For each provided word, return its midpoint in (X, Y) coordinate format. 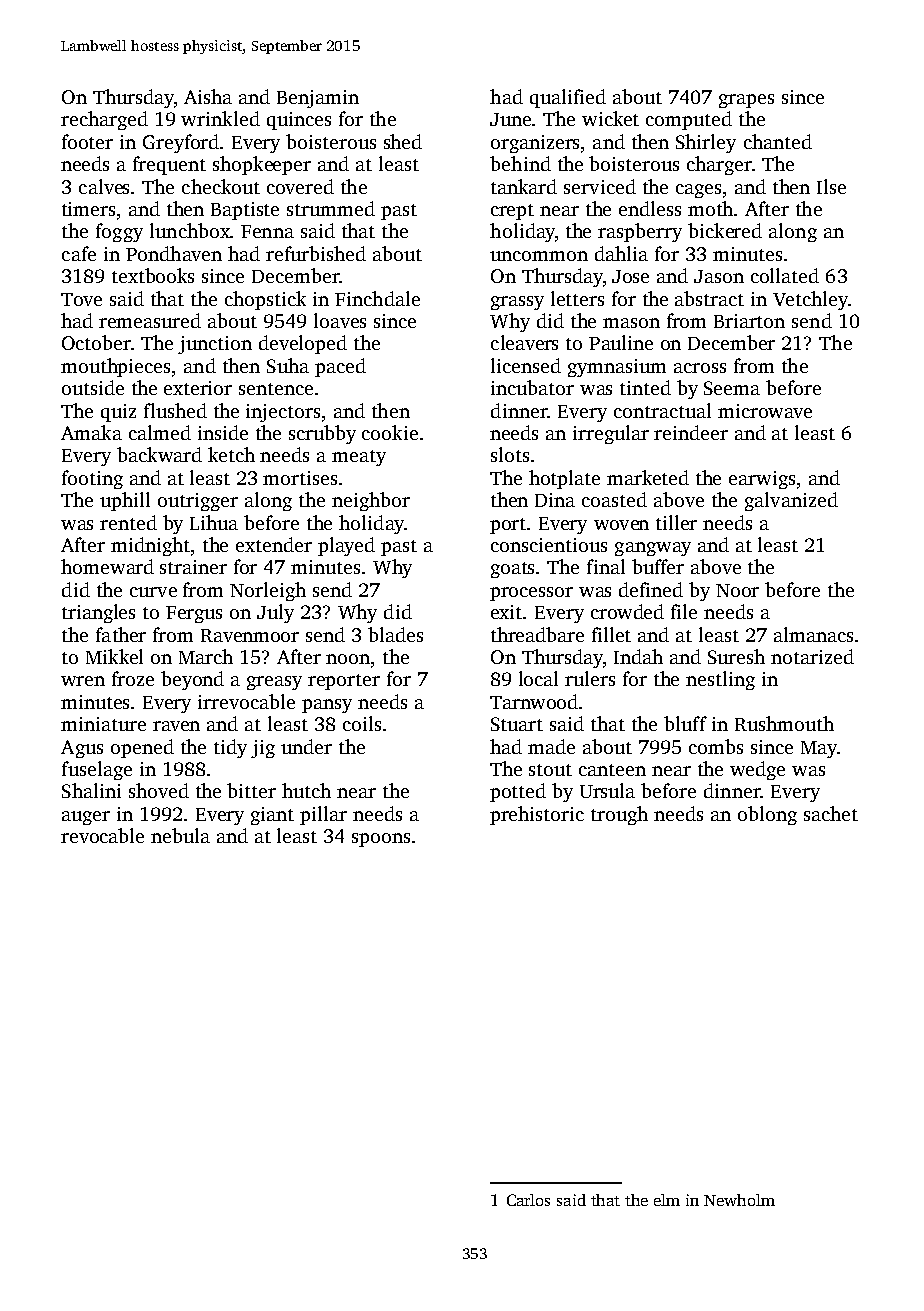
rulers (590, 678)
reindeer (691, 432)
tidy (230, 748)
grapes (746, 101)
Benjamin (318, 99)
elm (667, 1200)
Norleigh (268, 591)
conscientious (549, 545)
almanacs (813, 634)
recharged (104, 120)
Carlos (528, 1200)
